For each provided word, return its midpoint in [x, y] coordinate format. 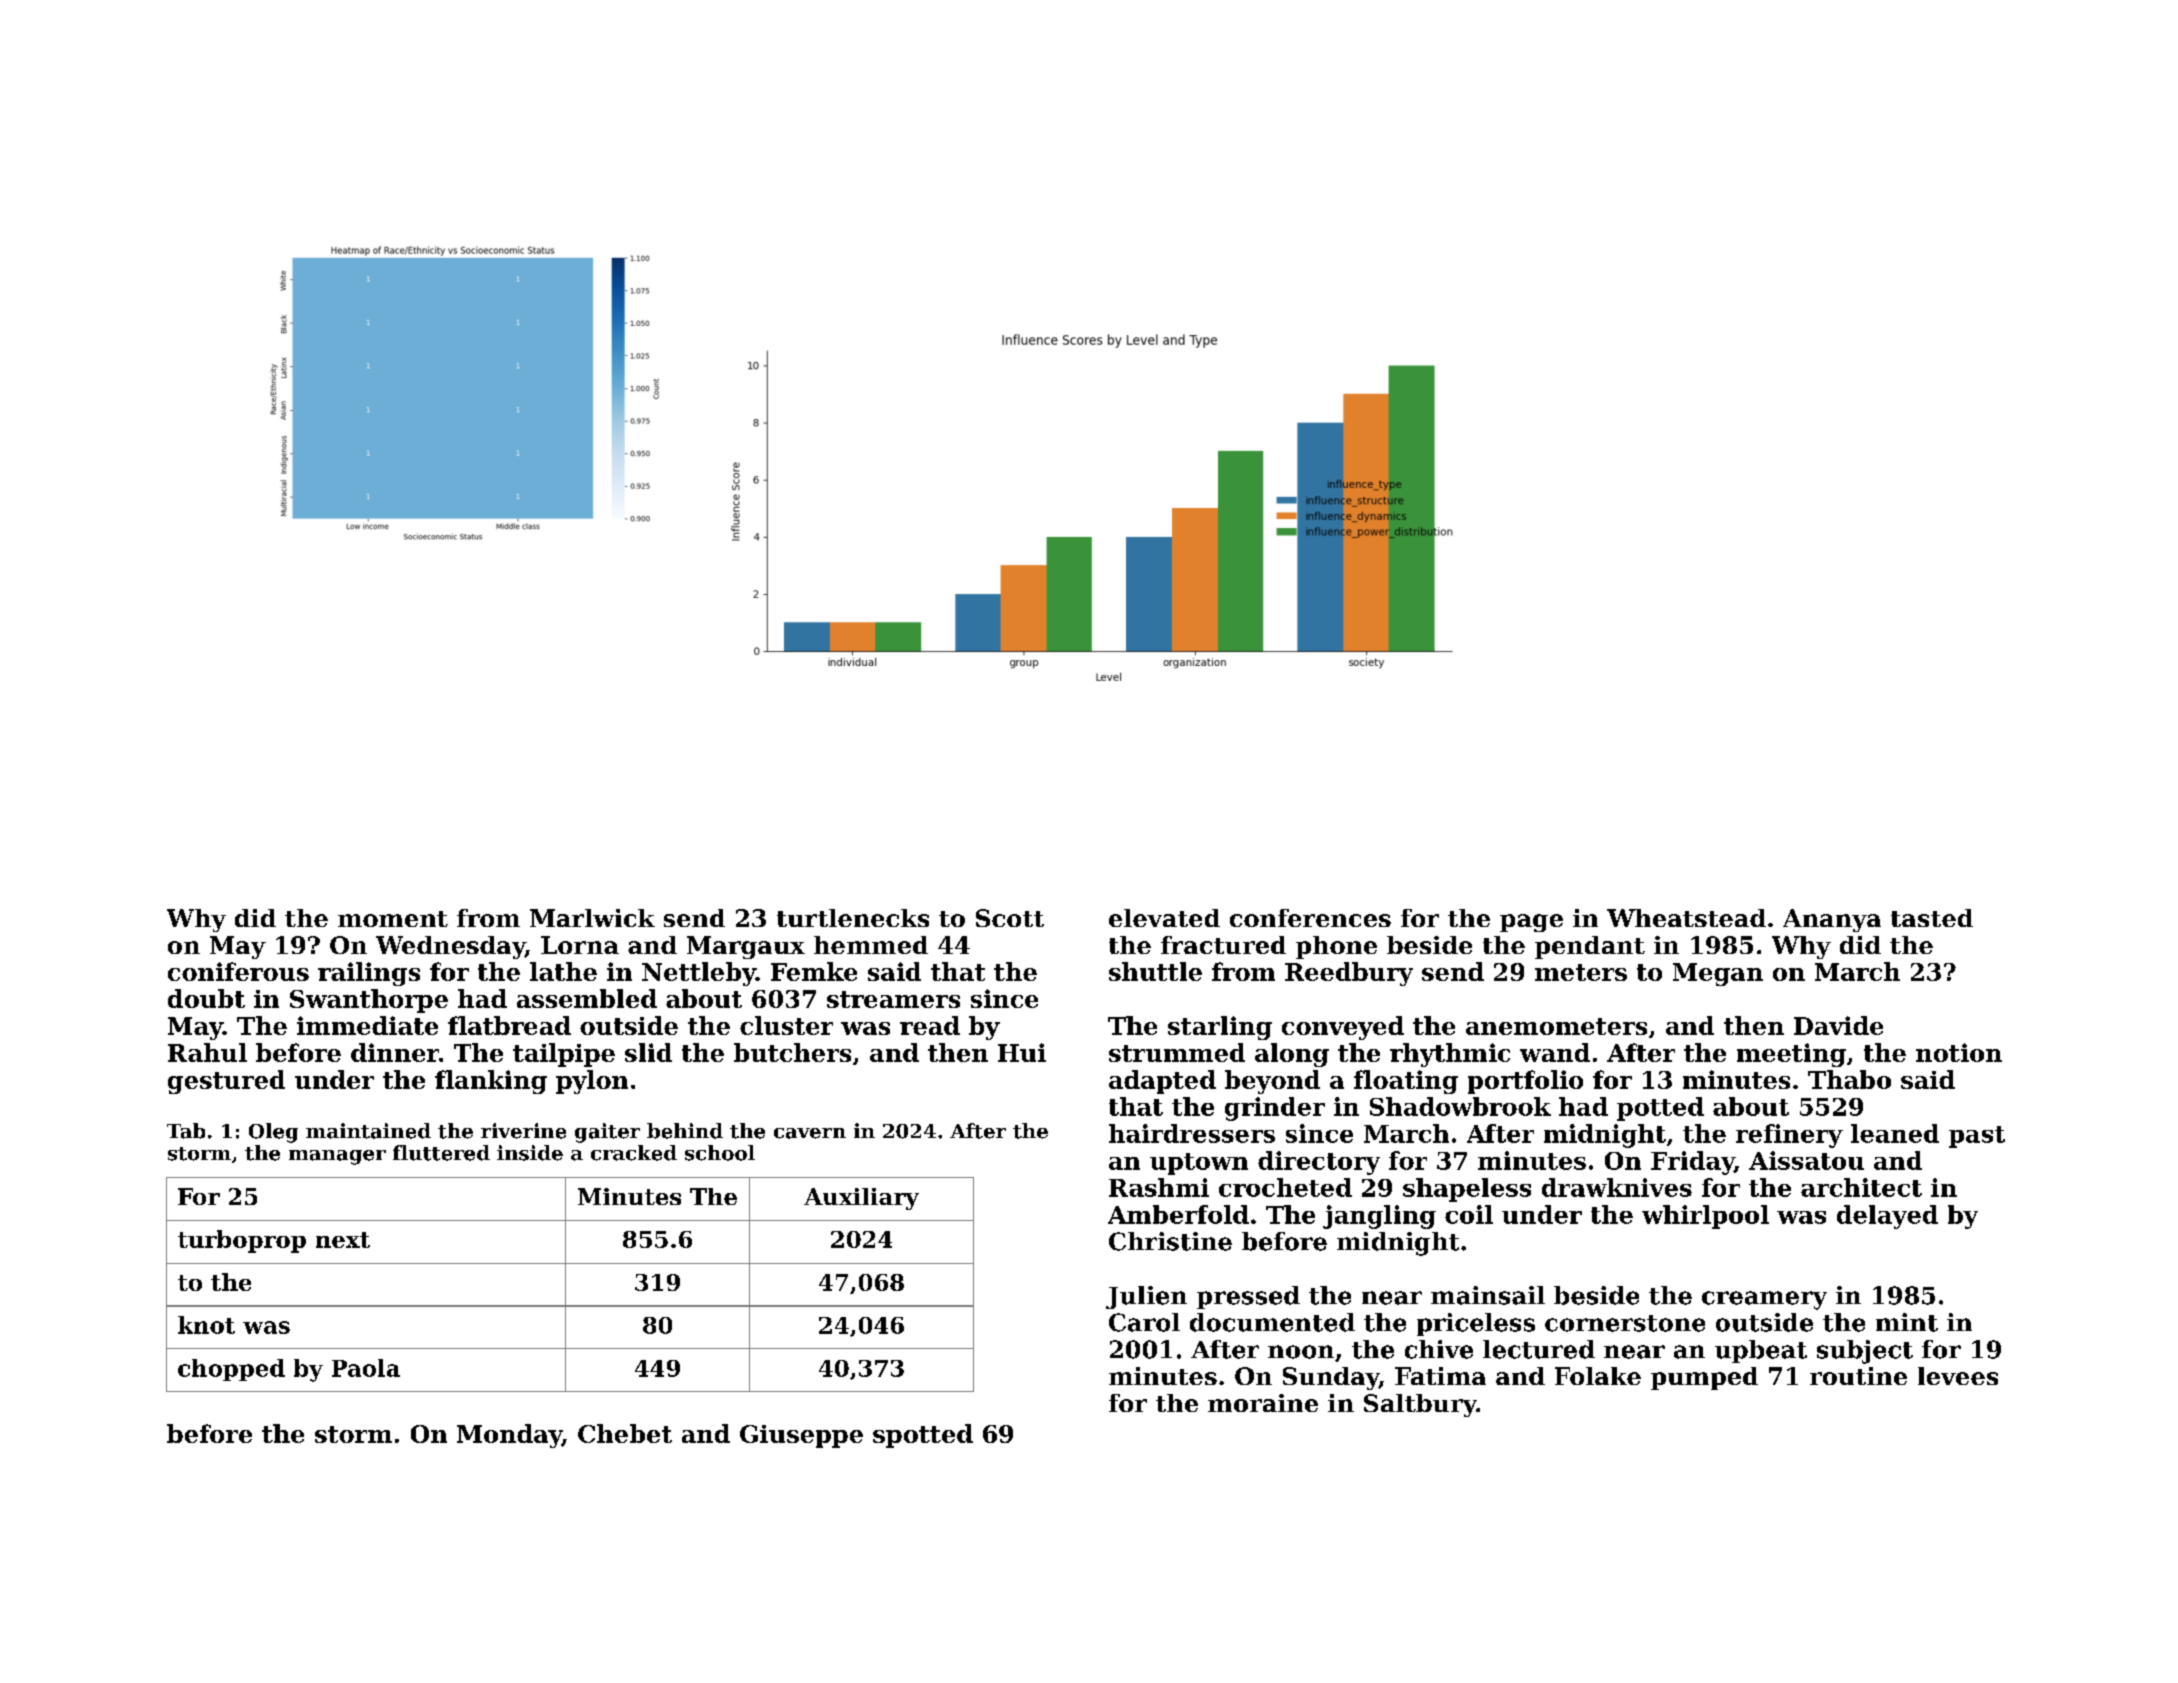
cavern [810, 1133]
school [720, 1153]
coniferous [238, 971]
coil [1469, 1214]
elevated [1164, 918]
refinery [1789, 1136]
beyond [1272, 1082]
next [343, 1240]
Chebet [625, 1433]
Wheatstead [1686, 918]
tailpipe [564, 1055]
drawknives [1617, 1187]
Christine [1170, 1241]
